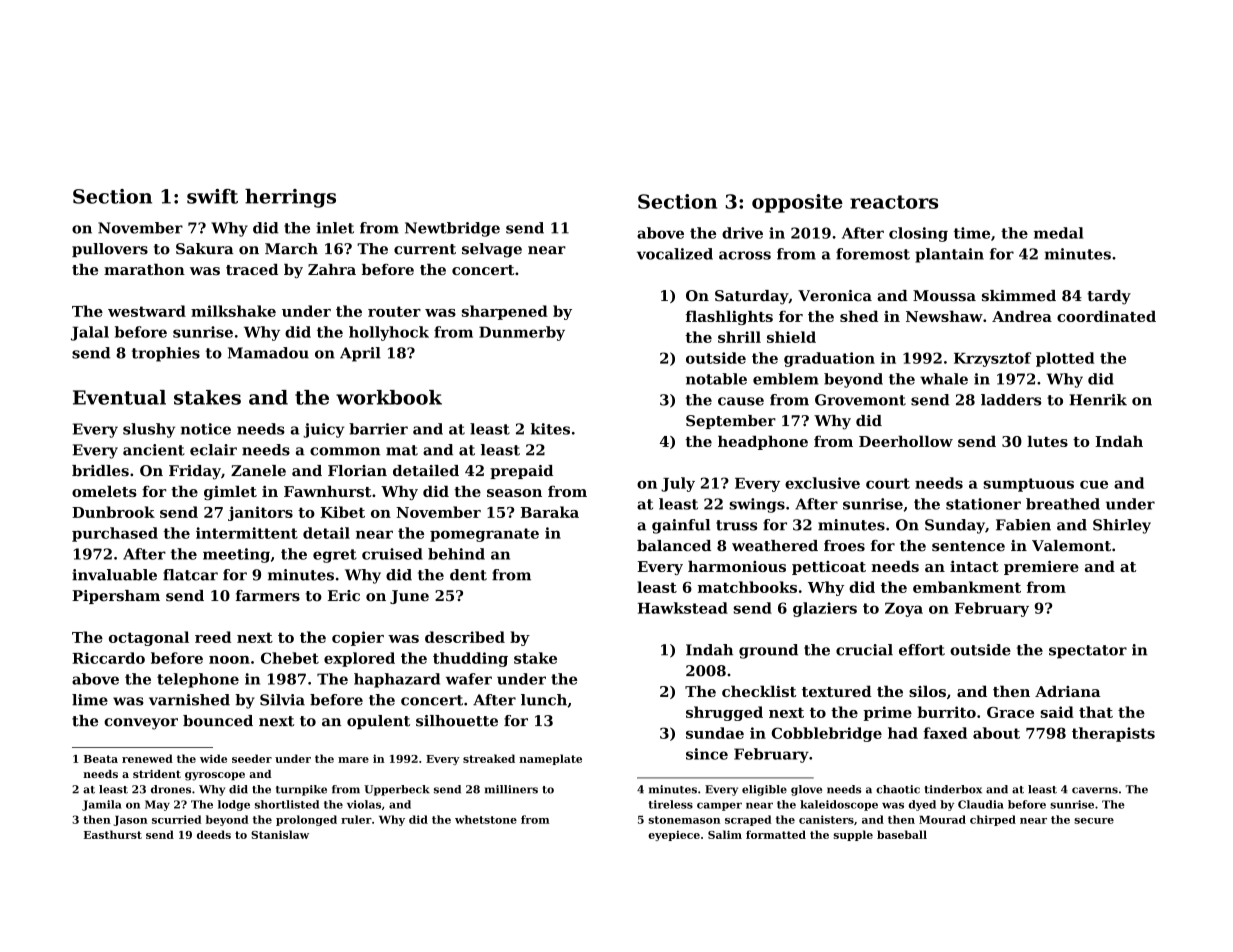 This screenshot has height=952, width=1233. I want to click on eyepiece, so click(674, 835).
